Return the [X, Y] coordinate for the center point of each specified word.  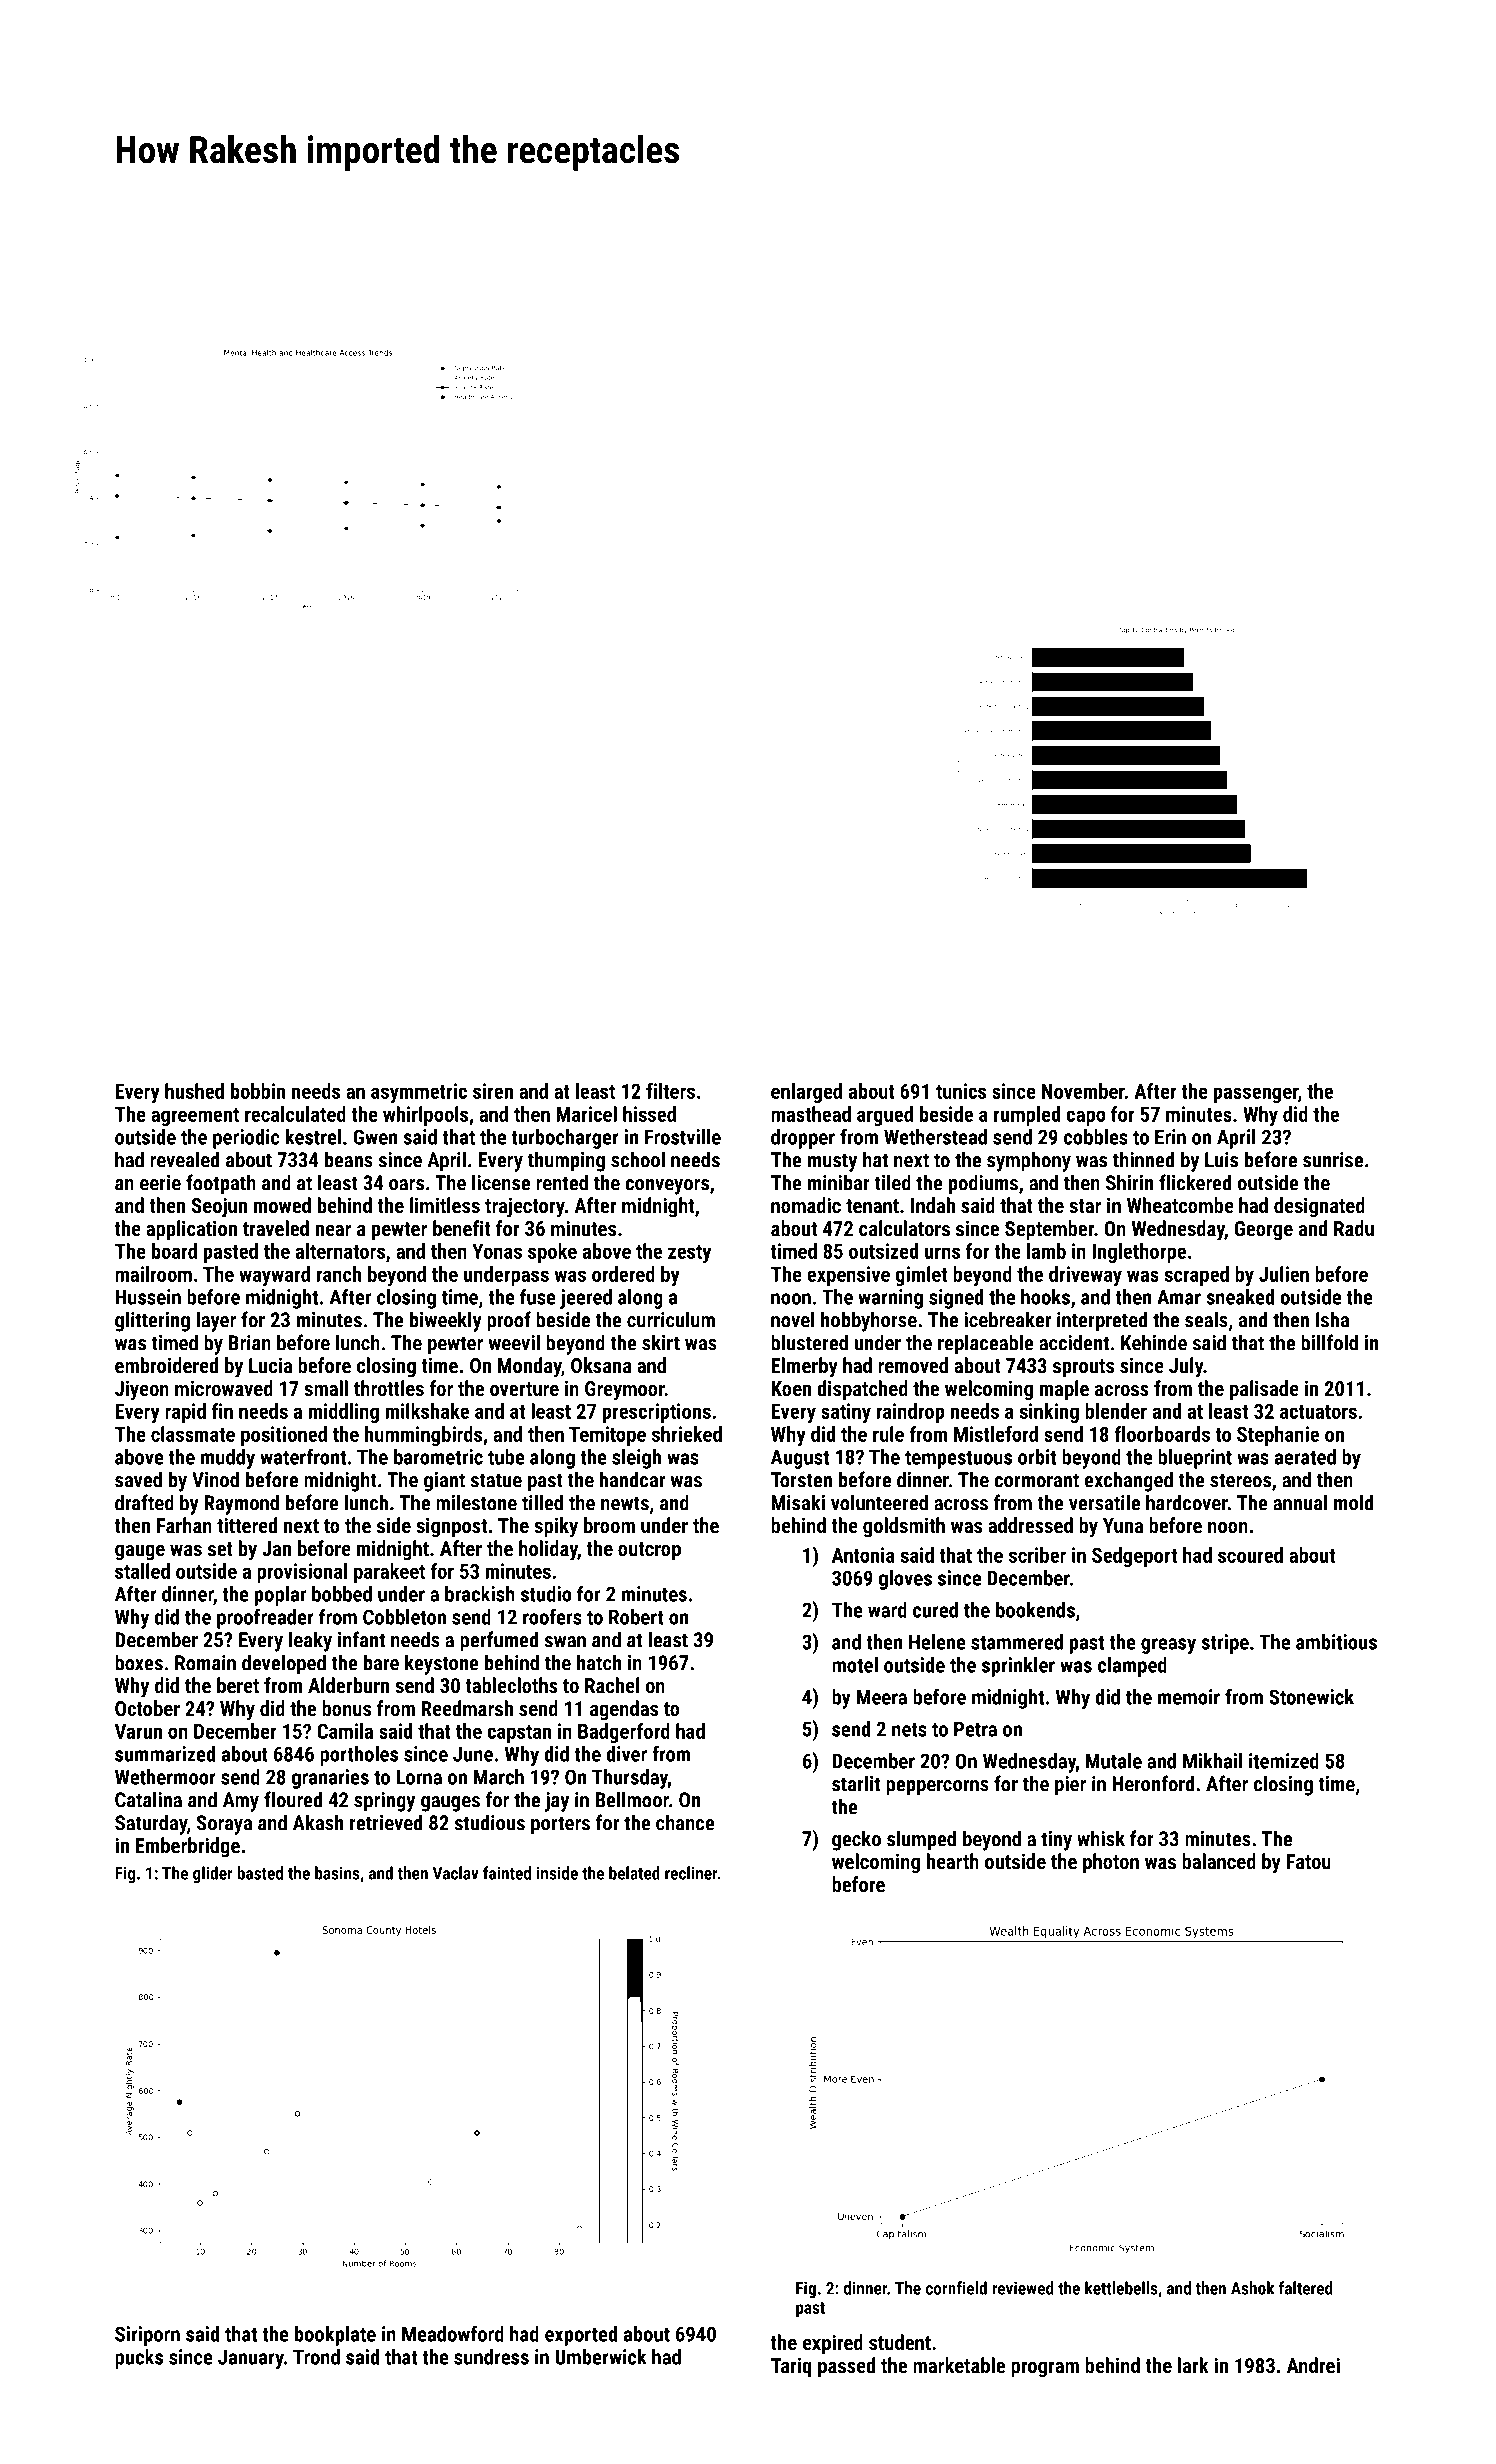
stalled [142, 1571]
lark [1193, 2365]
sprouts [1083, 1368]
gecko [856, 1840]
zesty [689, 1254]
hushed [194, 1091]
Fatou [1308, 1861]
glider [213, 1874]
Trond [316, 2357]
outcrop [649, 1551]
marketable [959, 2365]
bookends [1035, 1610]
